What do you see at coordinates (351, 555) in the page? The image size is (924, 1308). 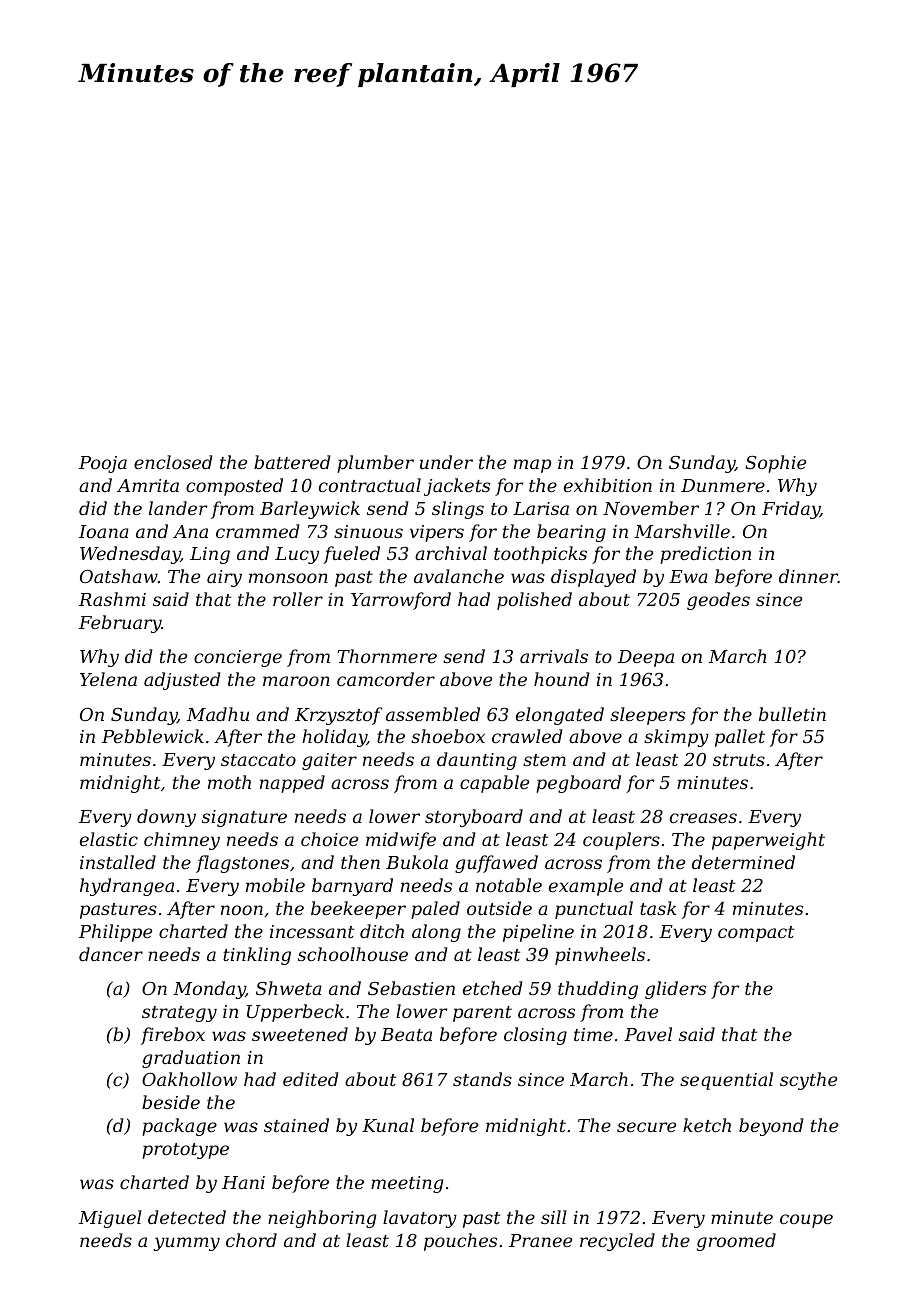 I see `fueled` at bounding box center [351, 555].
